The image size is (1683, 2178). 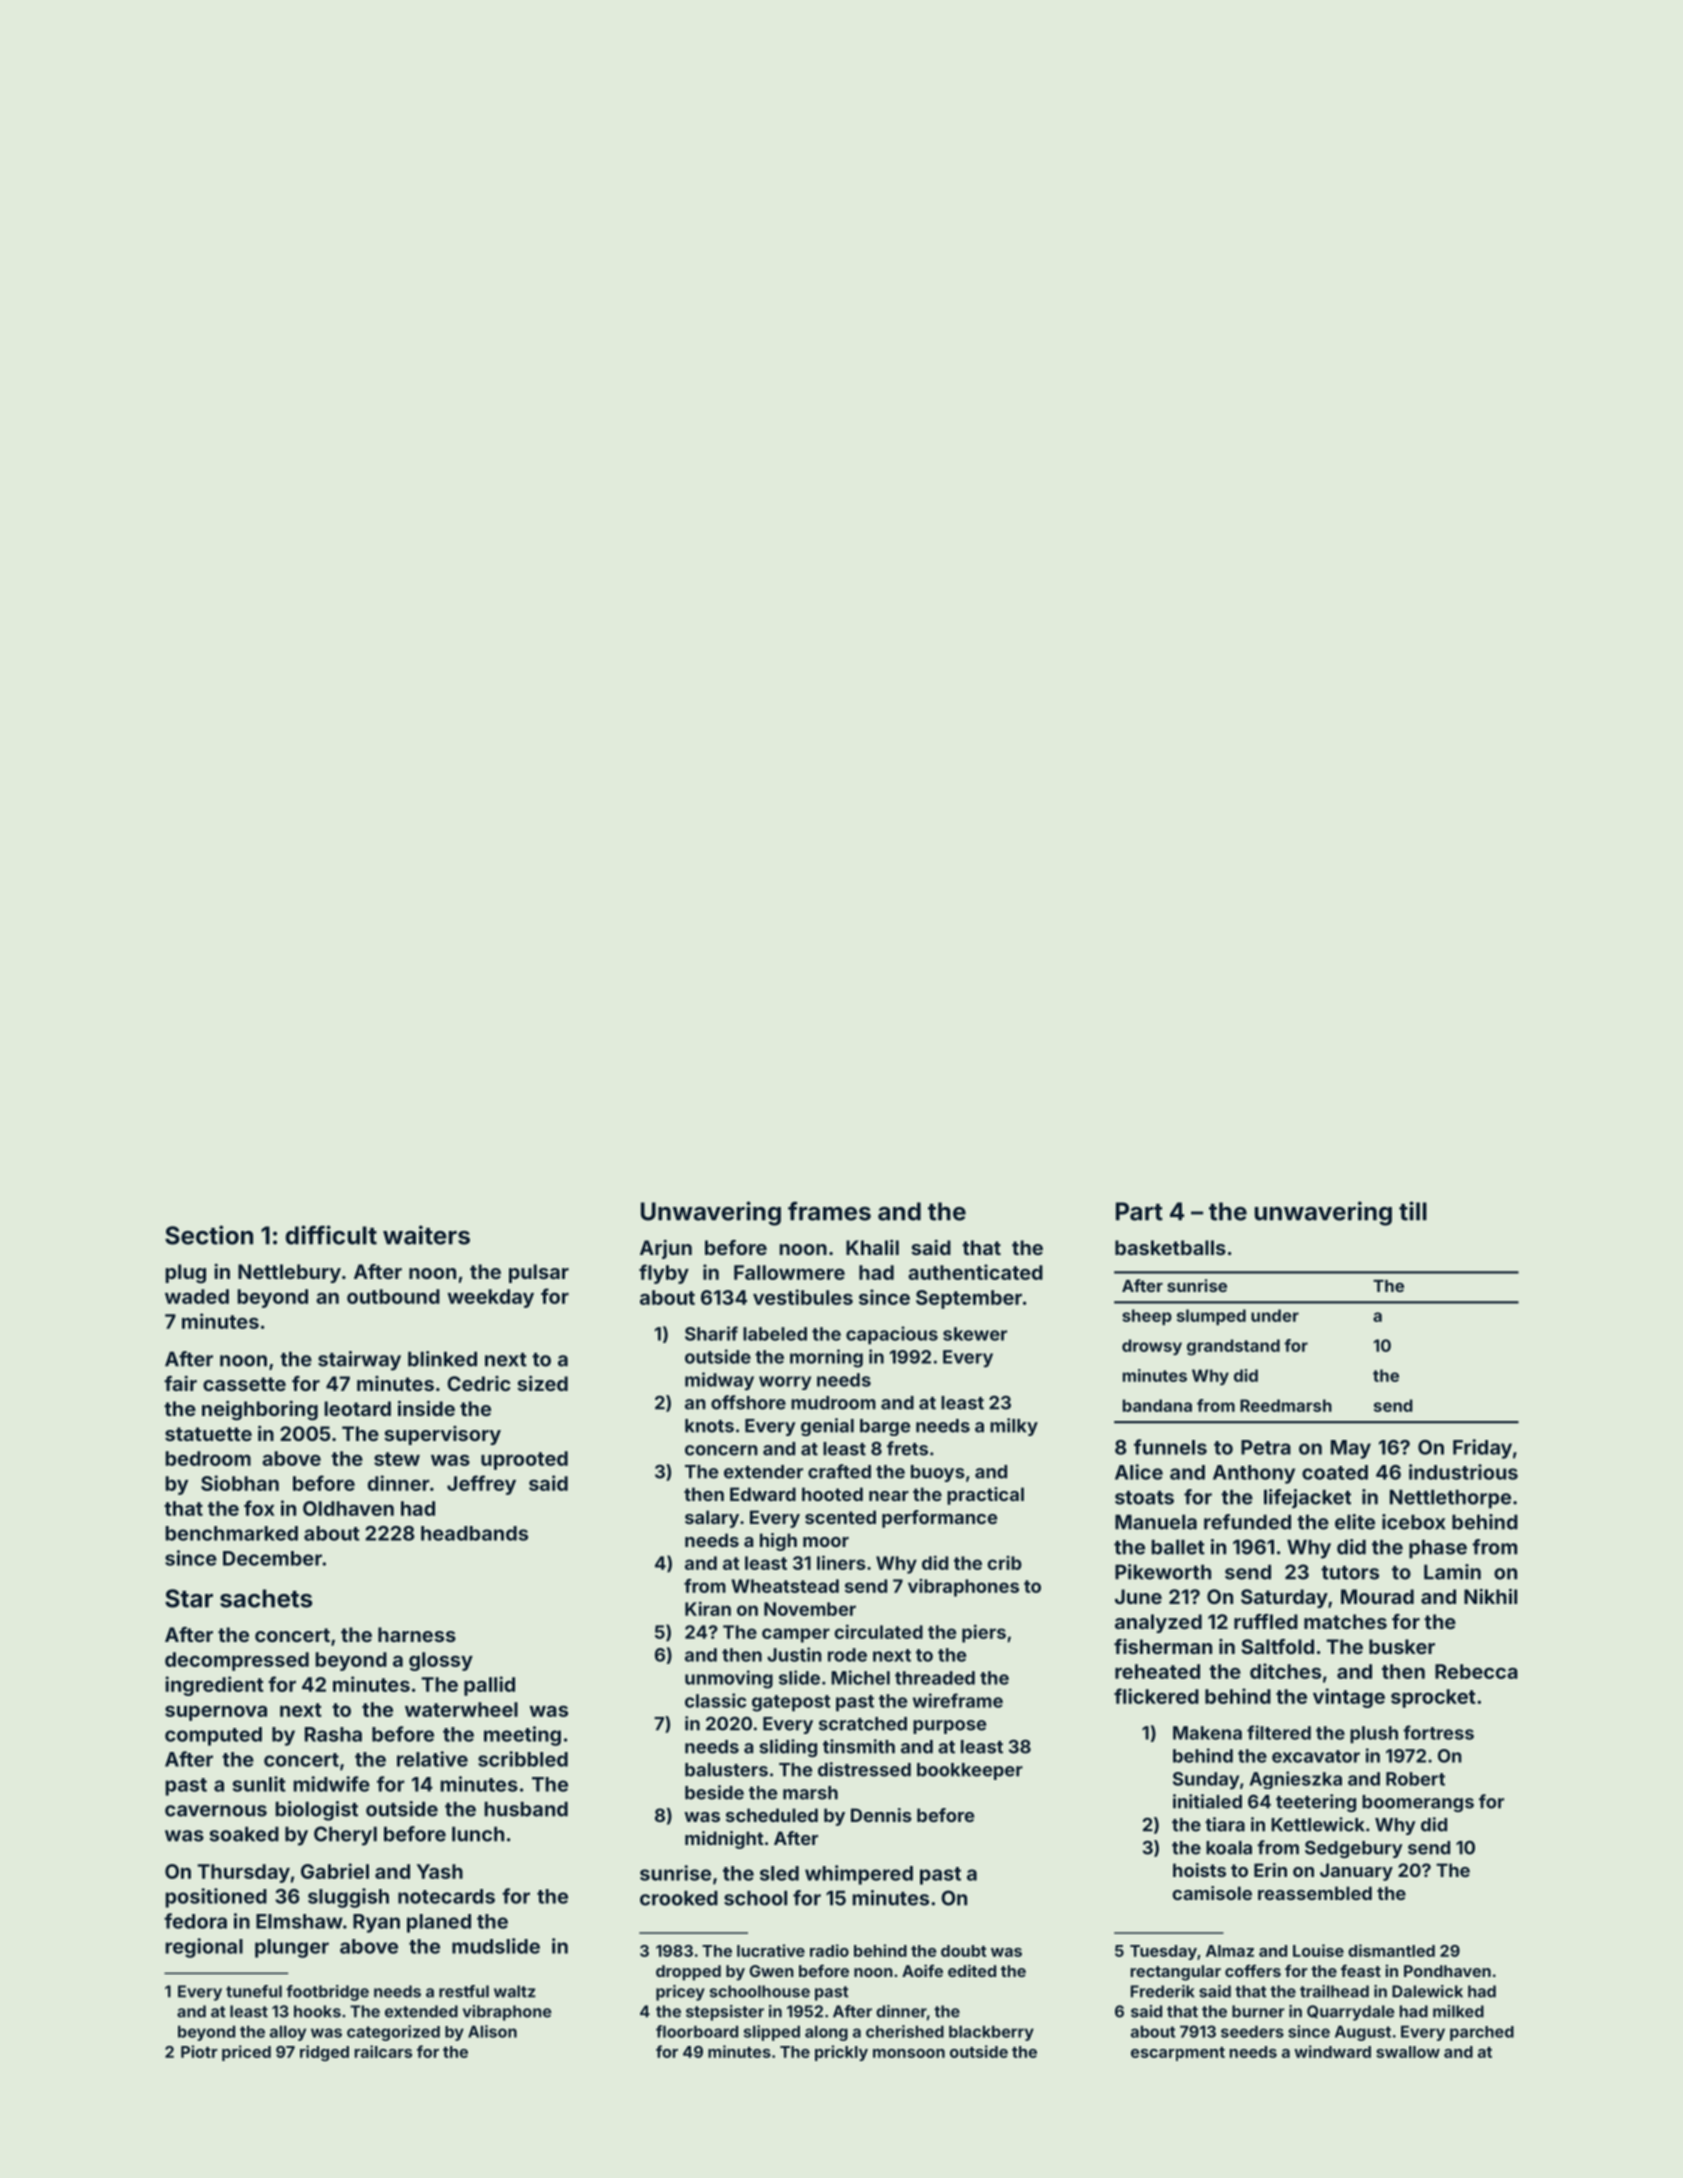 What do you see at coordinates (1349, 1698) in the screenshot?
I see `vintage` at bounding box center [1349, 1698].
